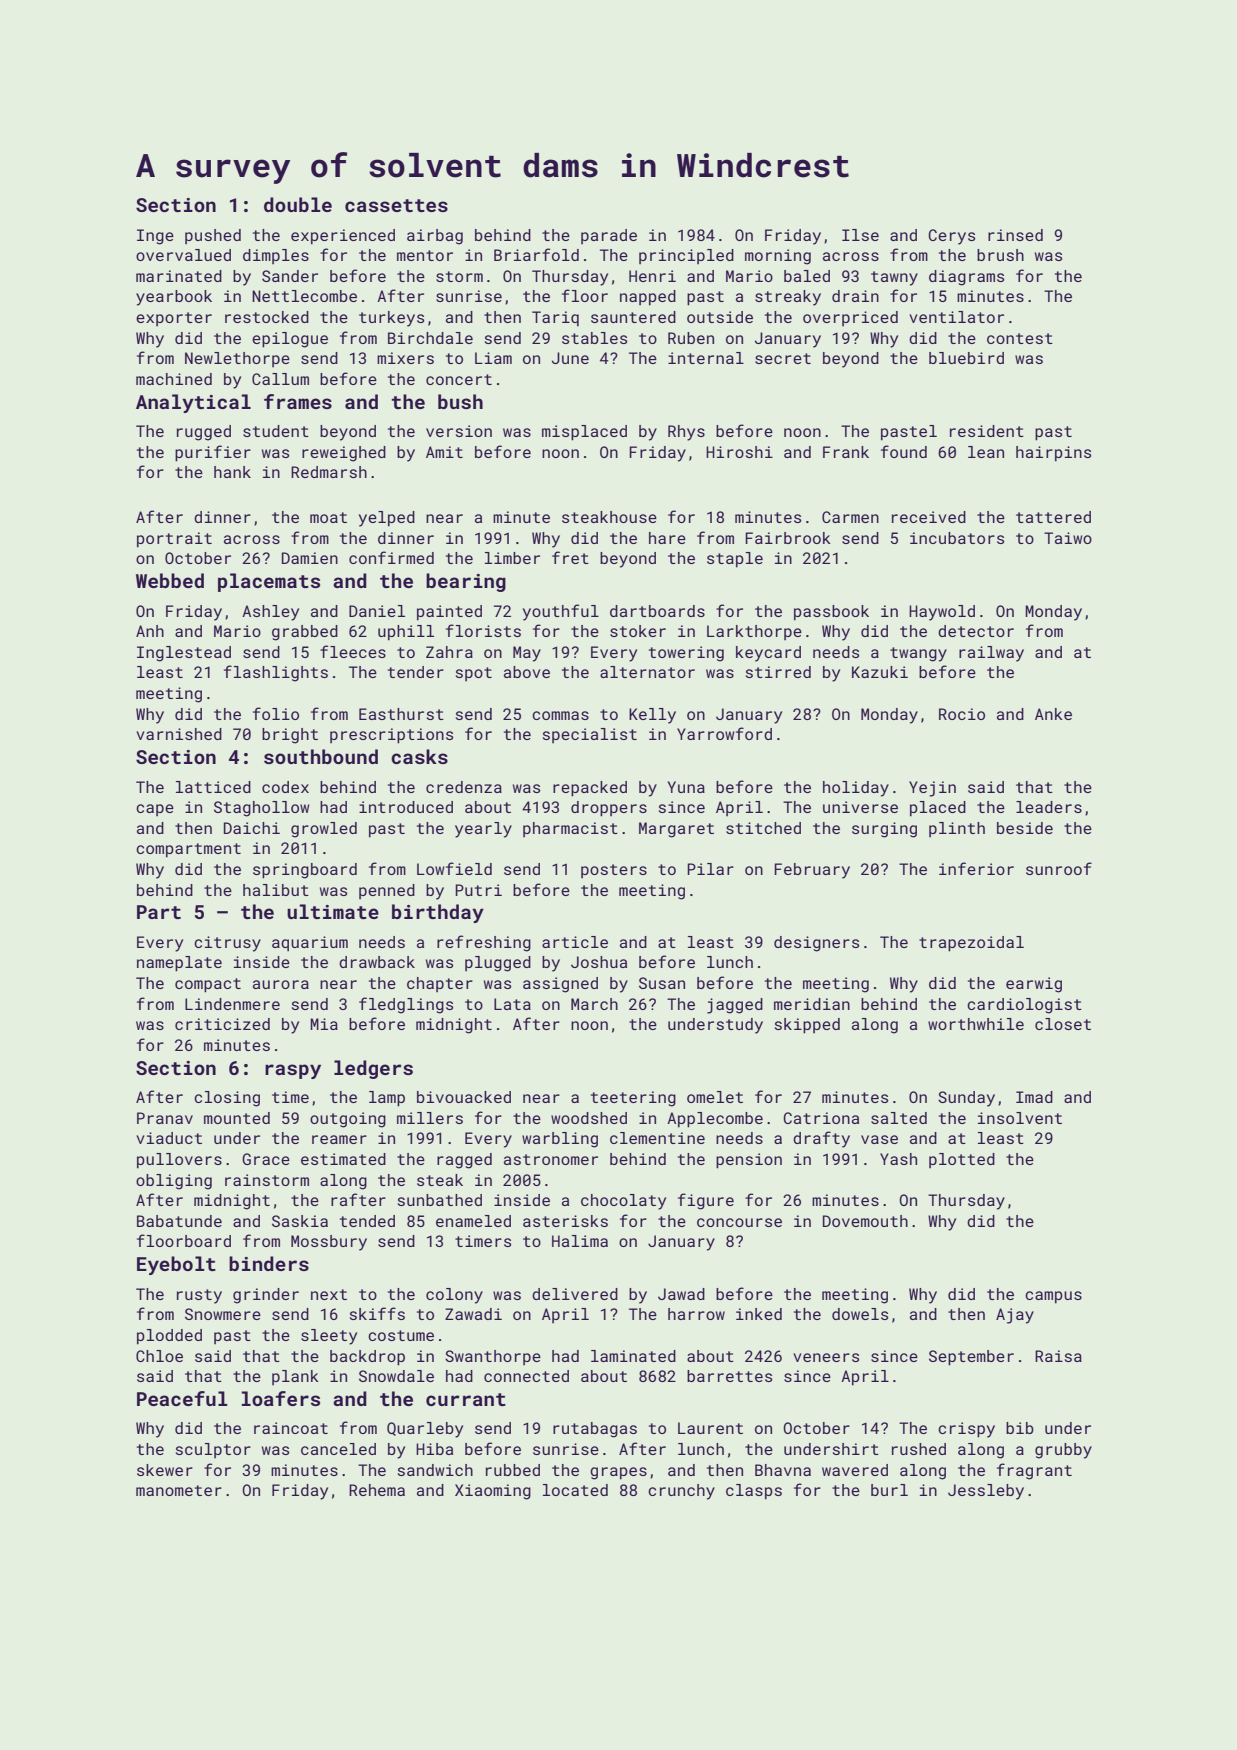  I want to click on Ilse, so click(860, 235).
